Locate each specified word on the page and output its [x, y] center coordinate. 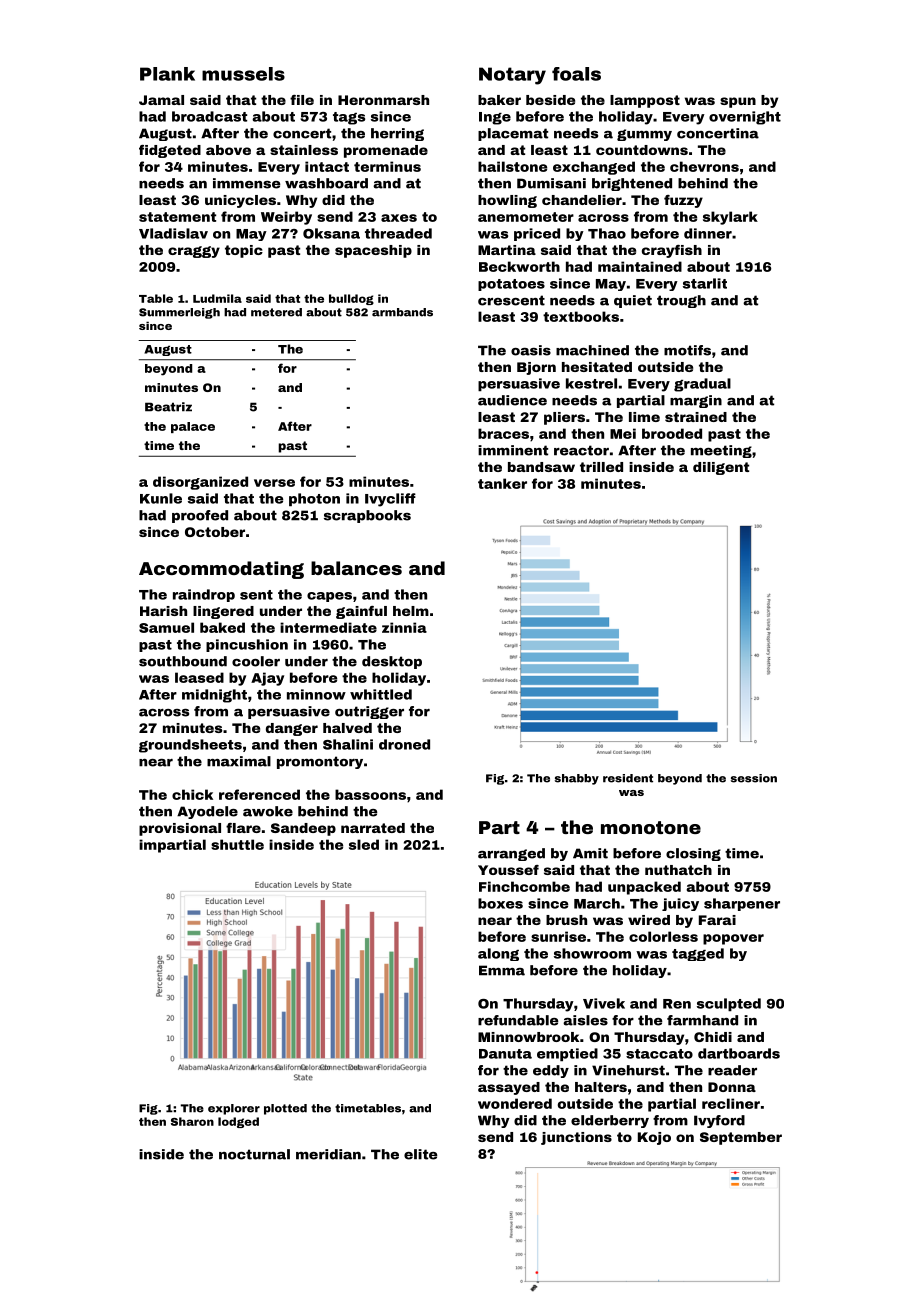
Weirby [286, 218]
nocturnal [254, 1154]
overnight [745, 118]
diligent [721, 468]
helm [411, 611]
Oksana [331, 233]
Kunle [161, 498]
